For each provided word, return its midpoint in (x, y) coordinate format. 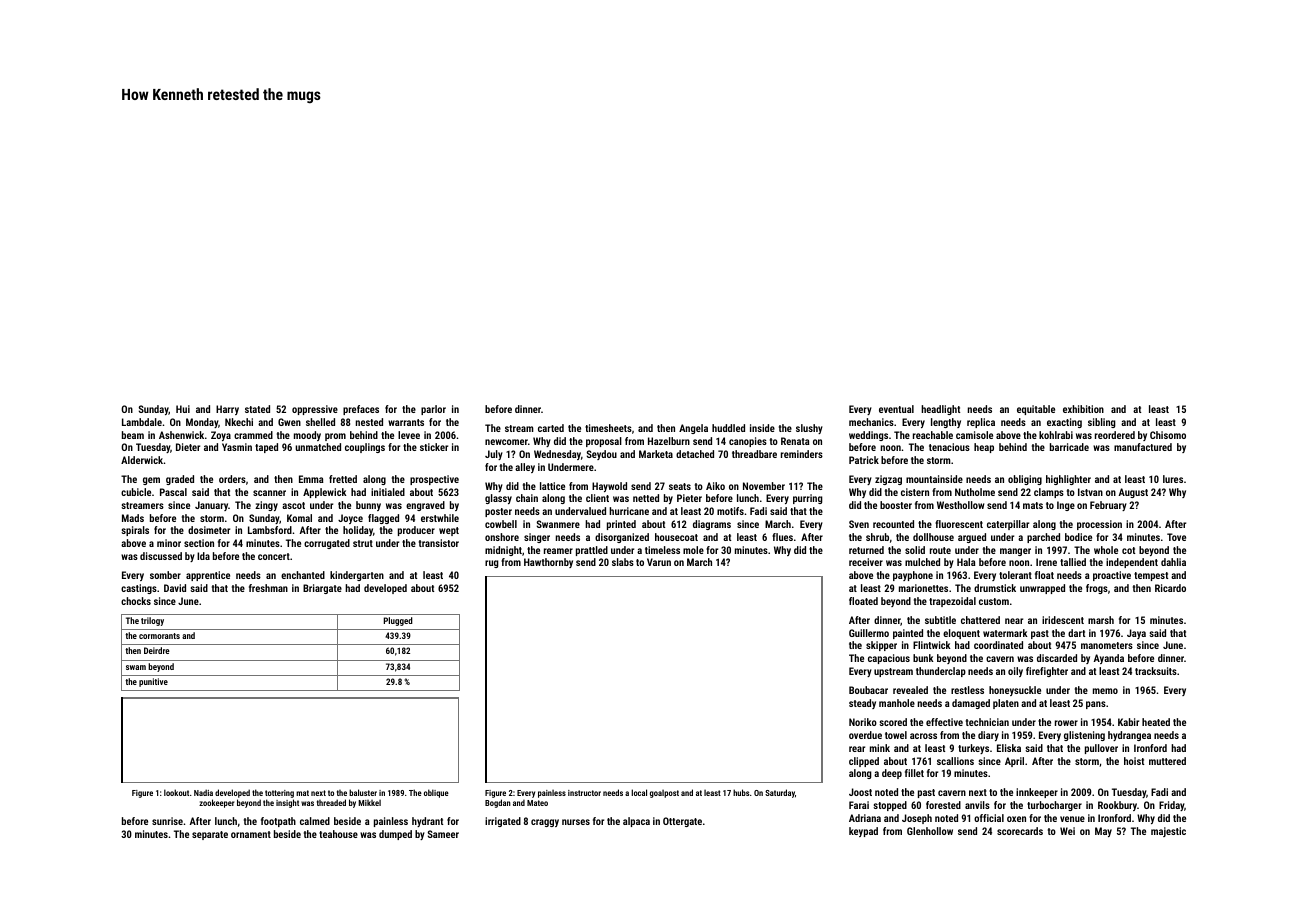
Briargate (322, 589)
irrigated (503, 822)
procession (1099, 525)
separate (210, 835)
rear (857, 749)
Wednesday (557, 455)
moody (307, 436)
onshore (502, 537)
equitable (1036, 410)
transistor (439, 543)
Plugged (398, 621)
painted (908, 634)
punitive (153, 682)
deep (892, 774)
